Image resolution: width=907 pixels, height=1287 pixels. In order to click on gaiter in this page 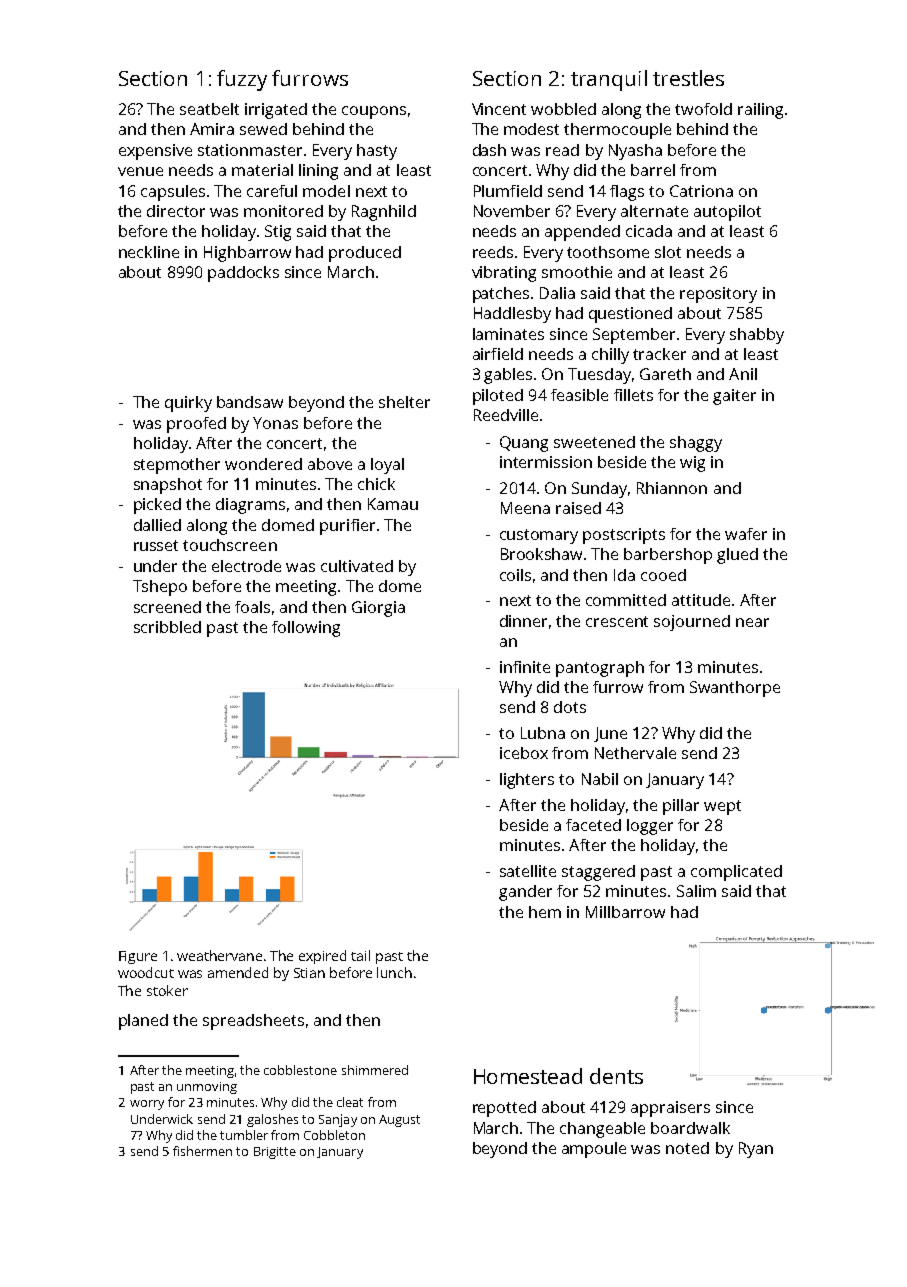, I will do `click(734, 397)`.
